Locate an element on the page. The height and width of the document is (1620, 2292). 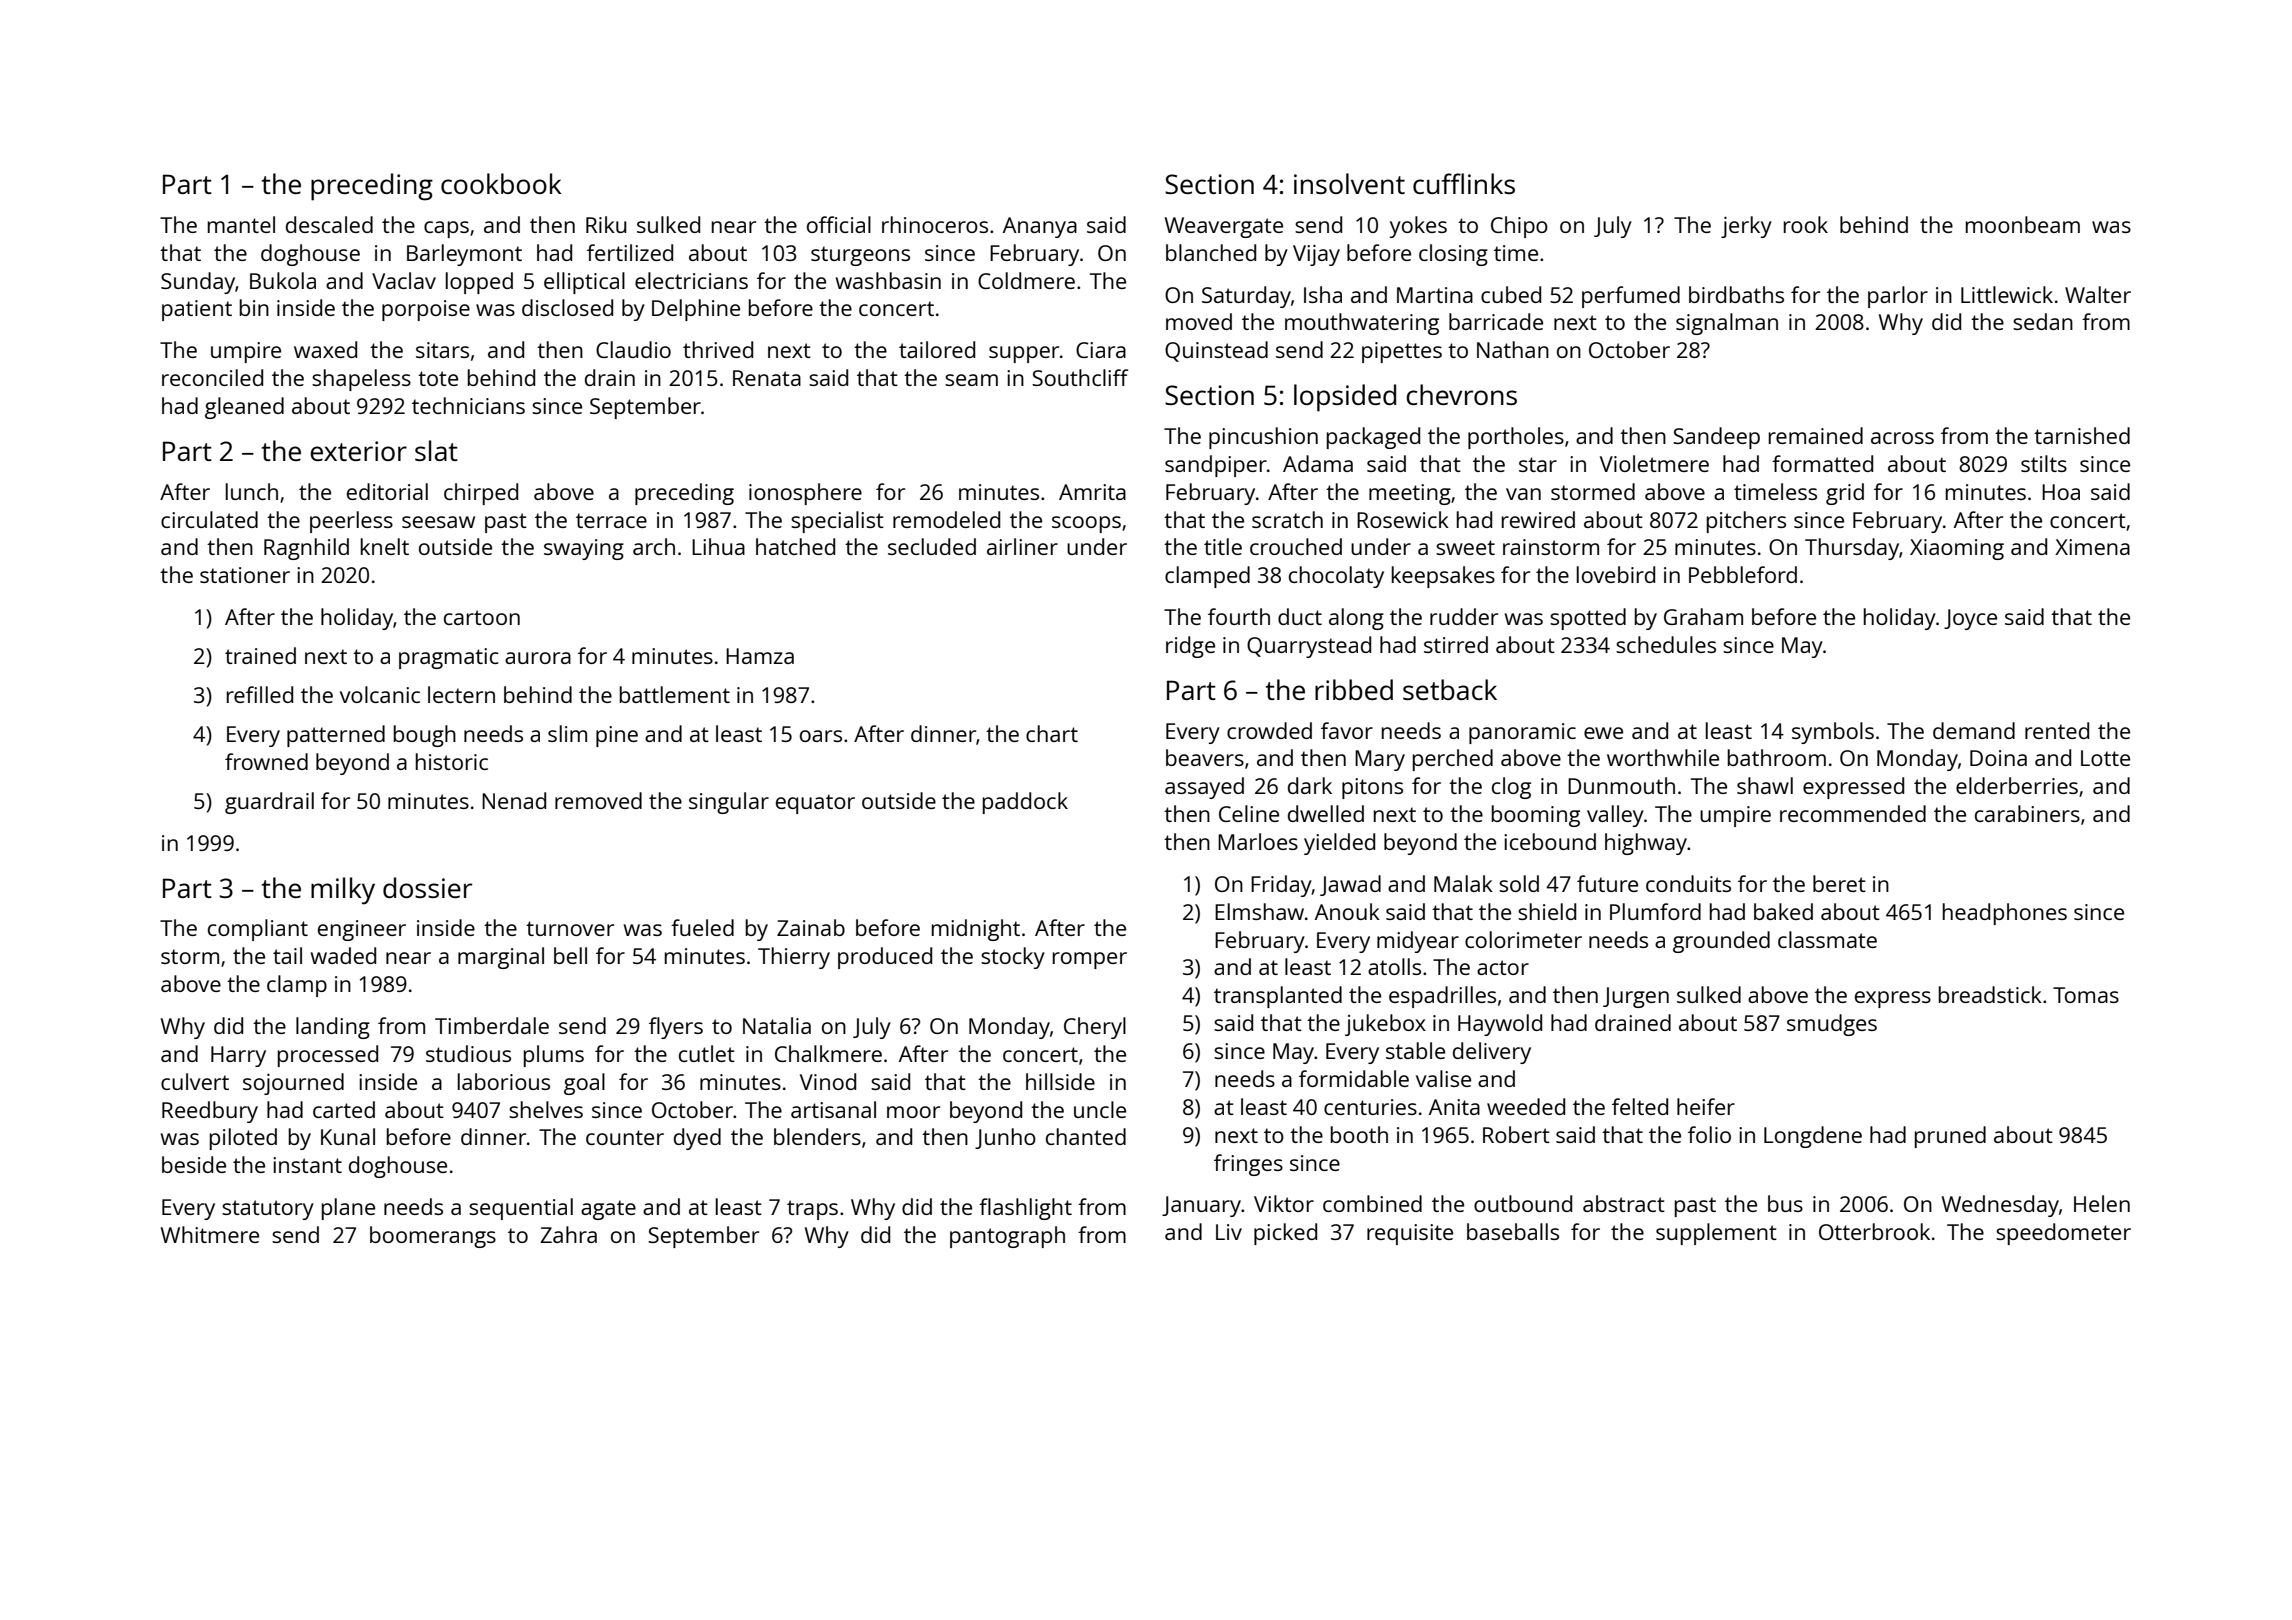
January is located at coordinates (1201, 1206).
